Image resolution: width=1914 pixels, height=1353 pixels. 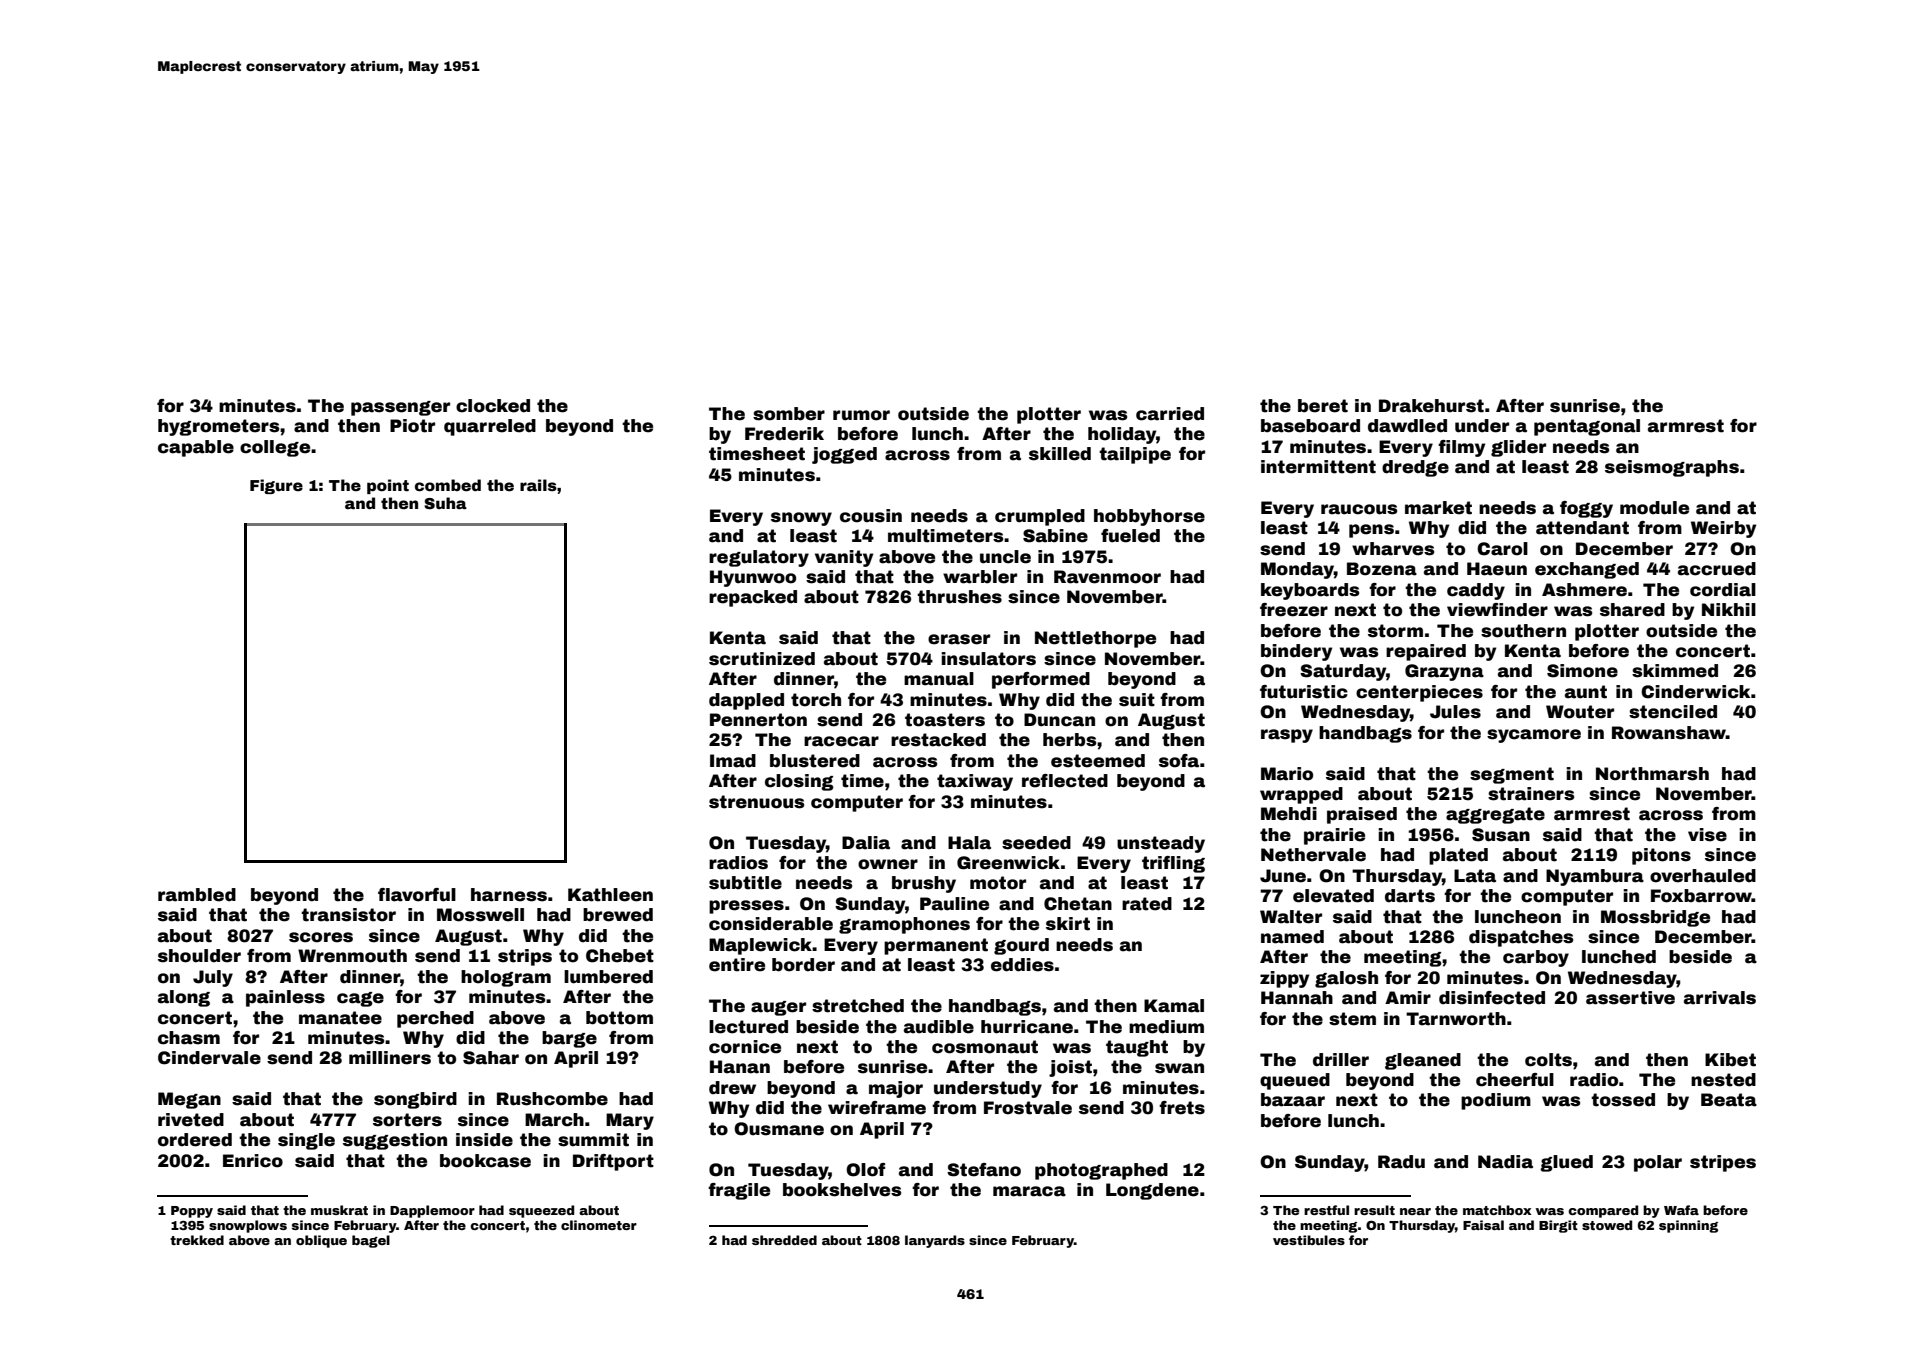 I want to click on lanyards, so click(x=935, y=1241).
